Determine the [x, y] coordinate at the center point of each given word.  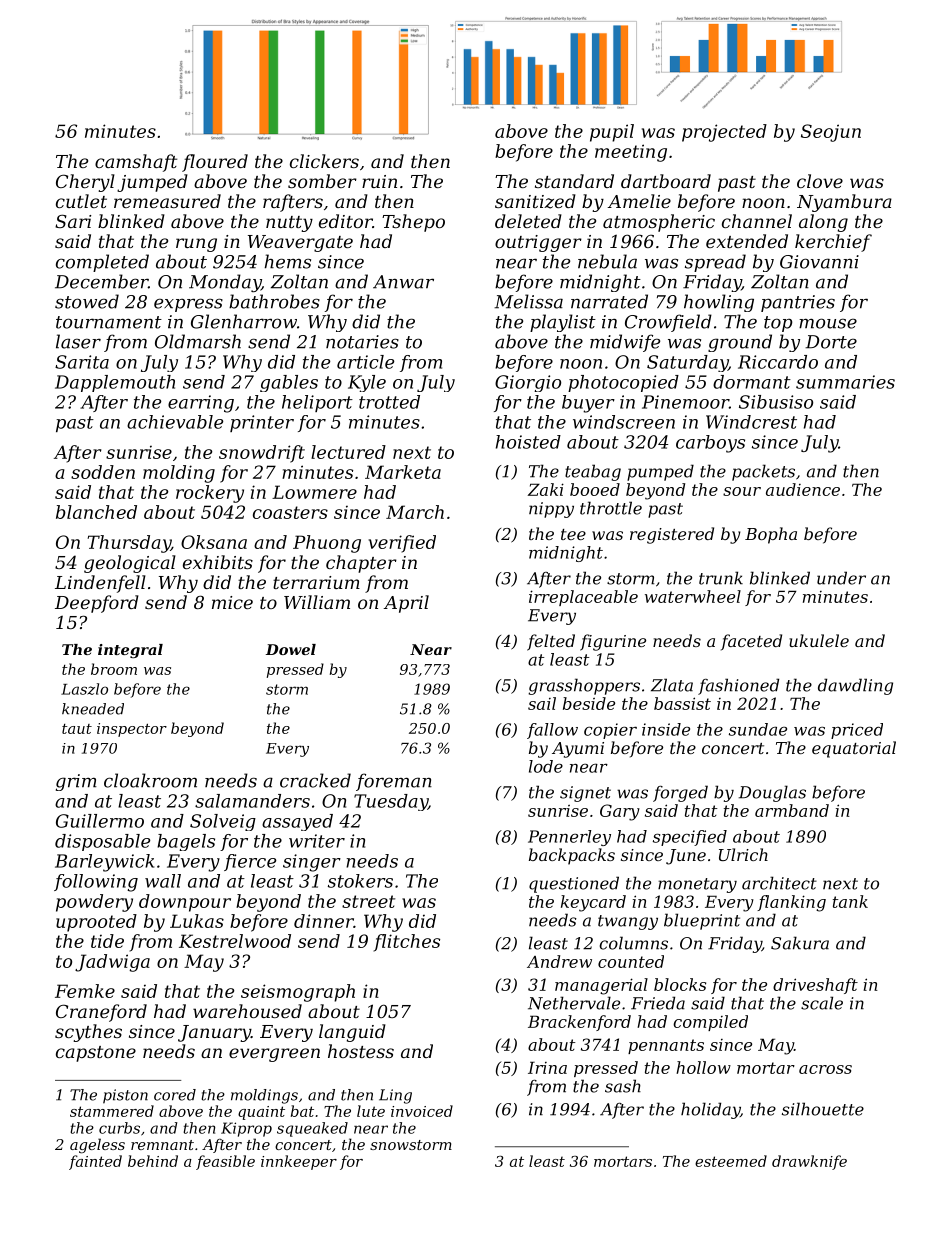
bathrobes [274, 301]
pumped [660, 472]
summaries [845, 382]
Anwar [403, 282]
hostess [361, 1051]
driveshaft [815, 986]
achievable [175, 422]
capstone [96, 1054]
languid [352, 1033]
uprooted [96, 923]
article [365, 362]
